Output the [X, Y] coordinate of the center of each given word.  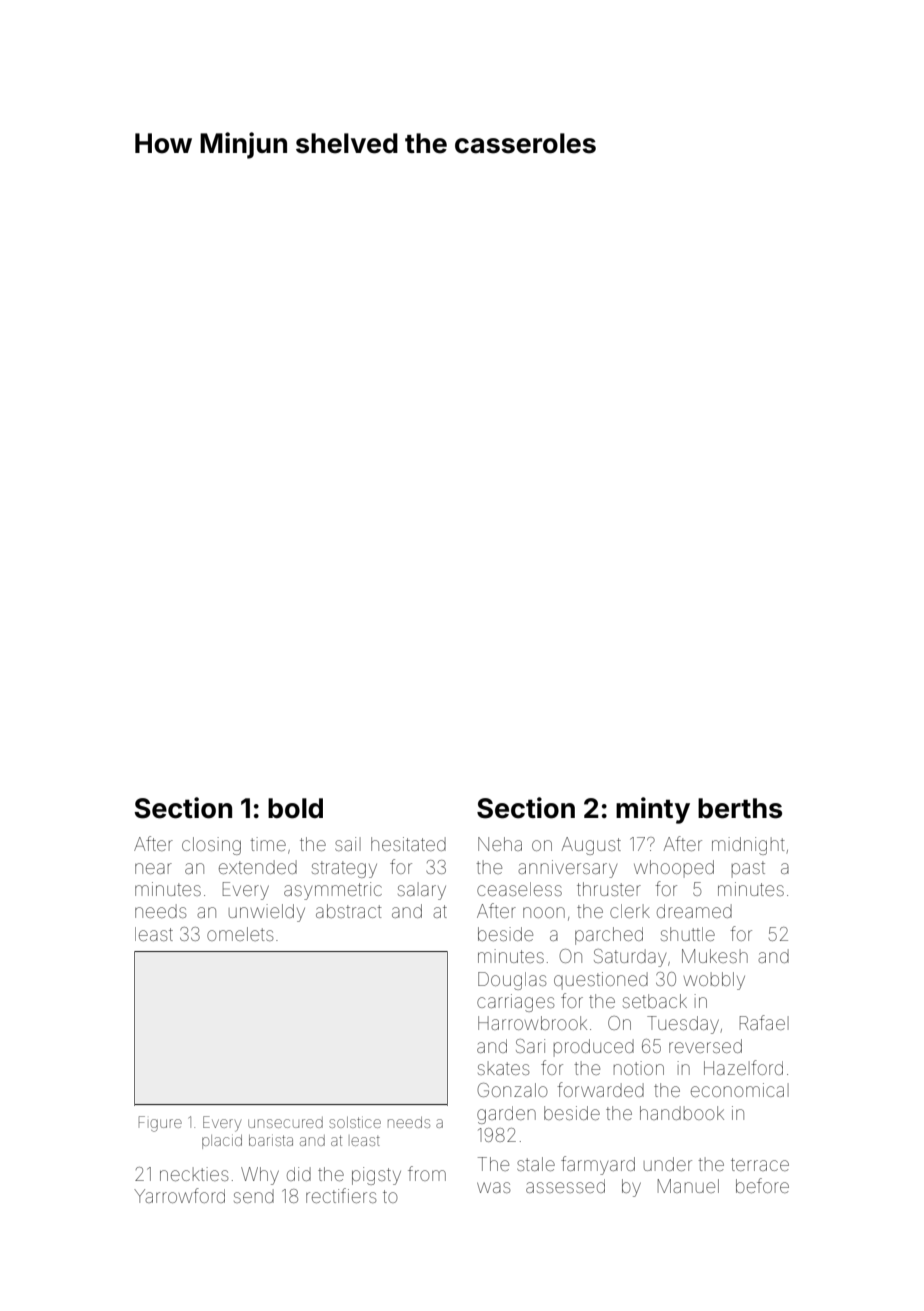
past [748, 869]
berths [740, 808]
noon [544, 912]
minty [653, 810]
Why [260, 1176]
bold [295, 808]
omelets [240, 934]
